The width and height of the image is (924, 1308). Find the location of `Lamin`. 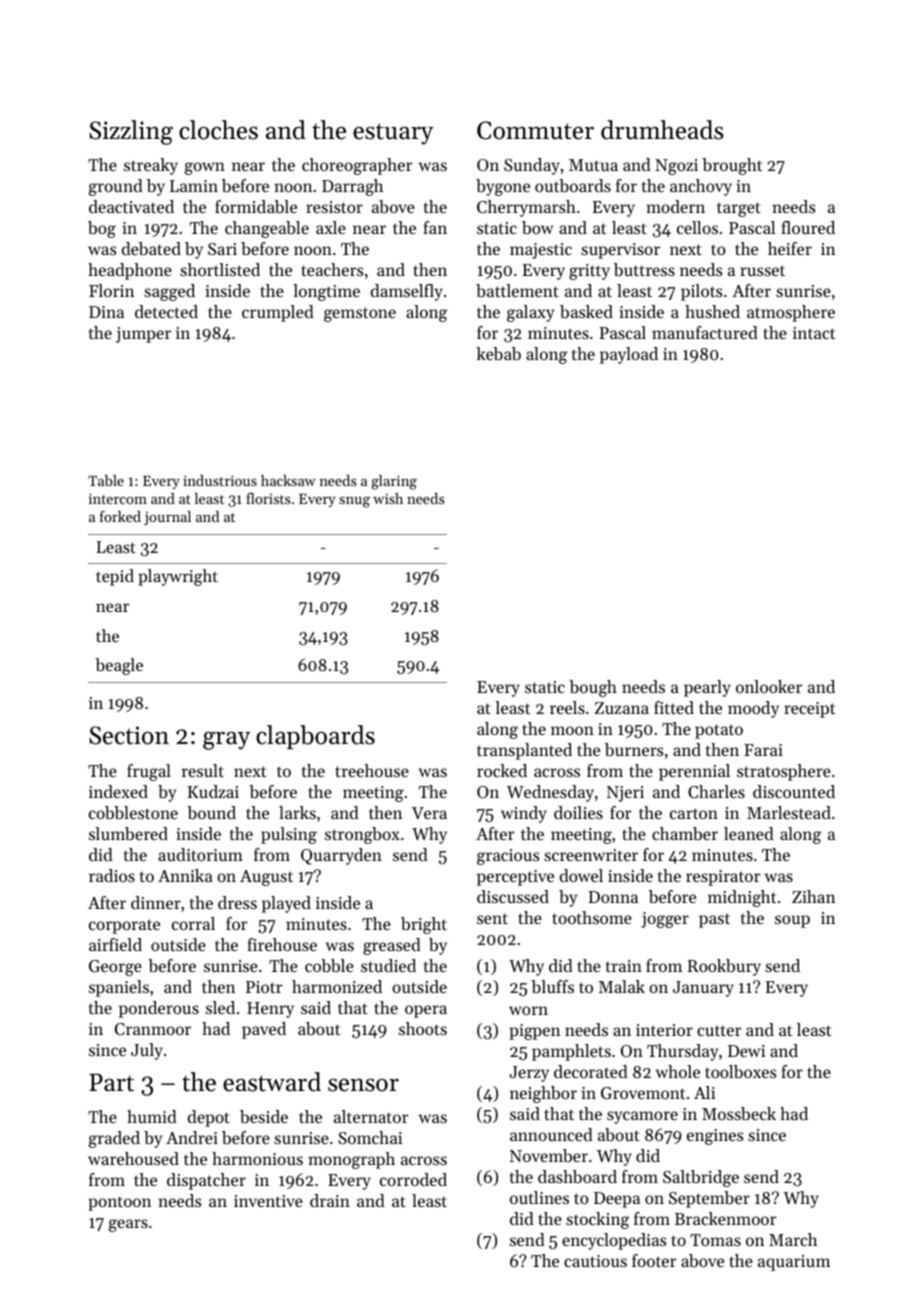

Lamin is located at coordinates (194, 186).
